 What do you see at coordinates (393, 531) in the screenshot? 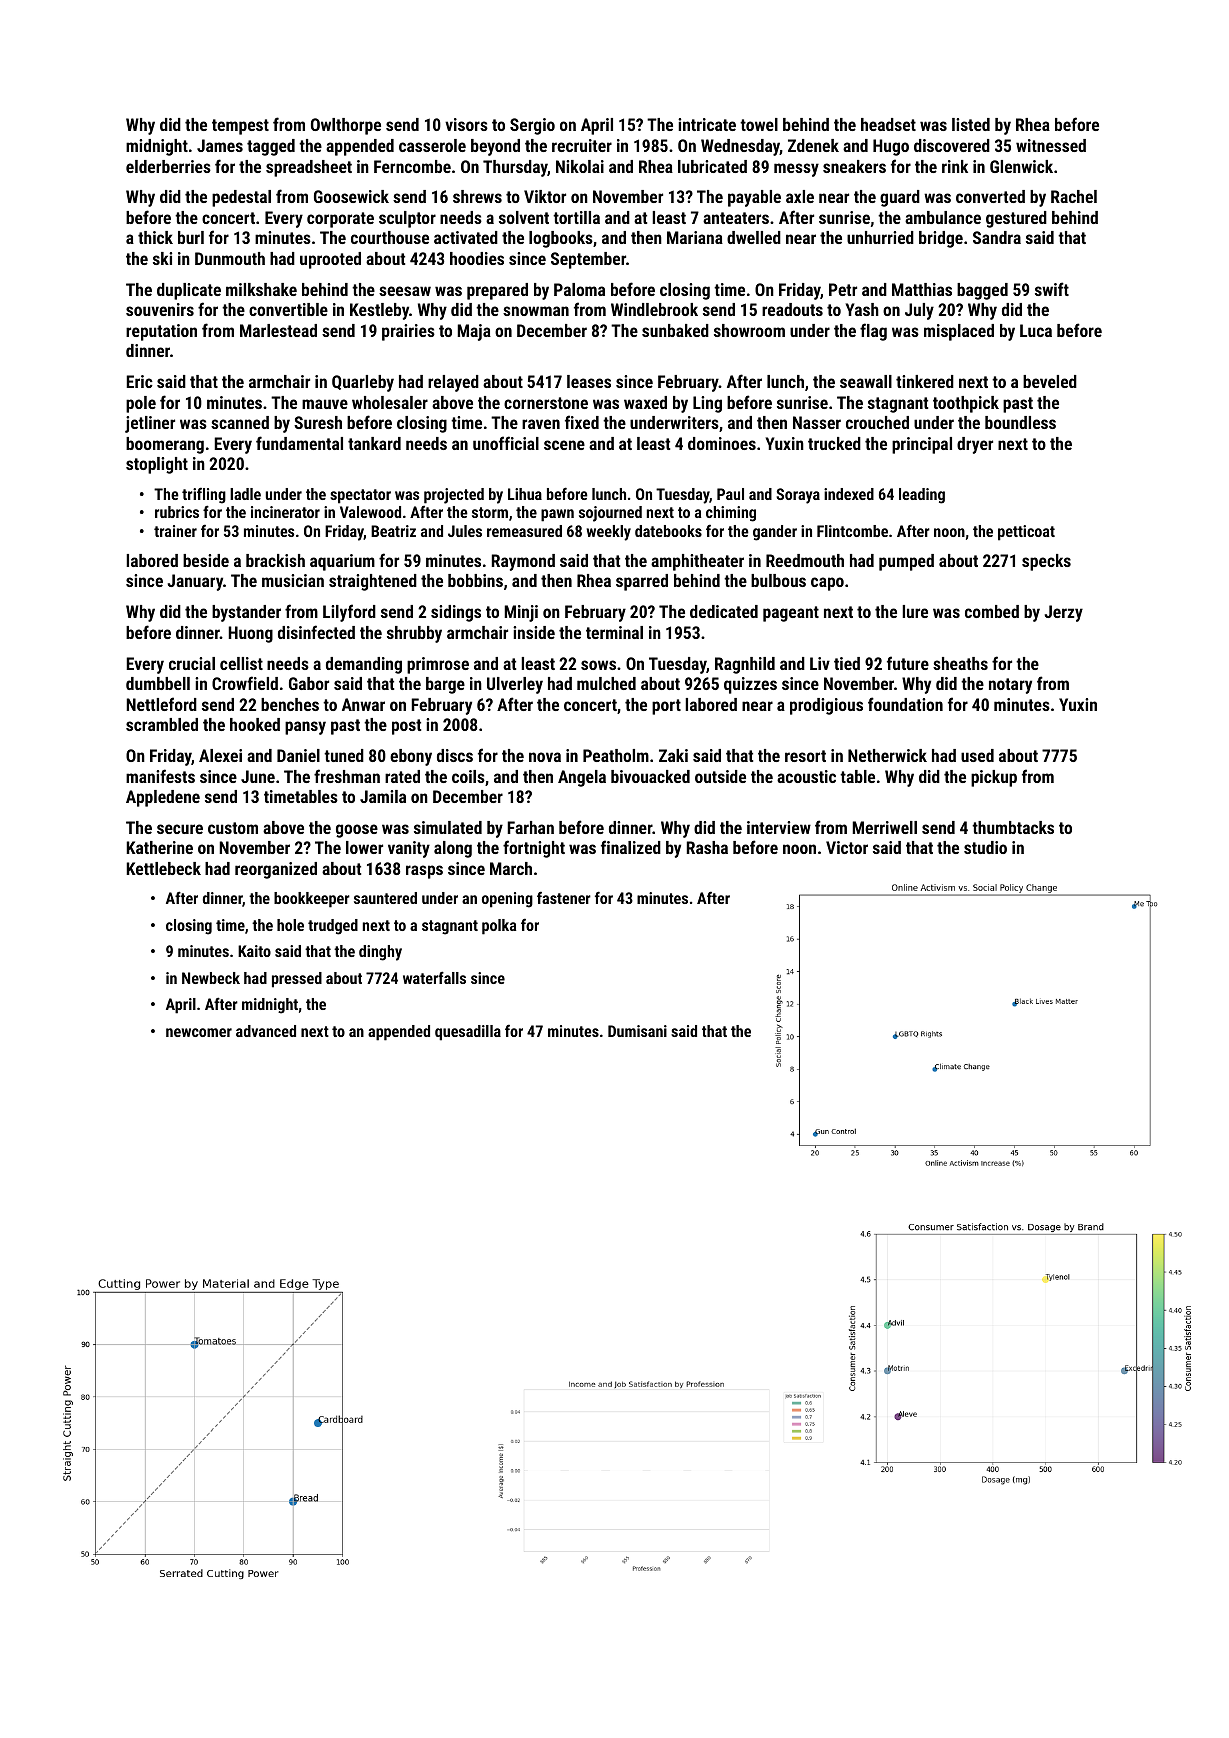
I see `Beatriz` at bounding box center [393, 531].
